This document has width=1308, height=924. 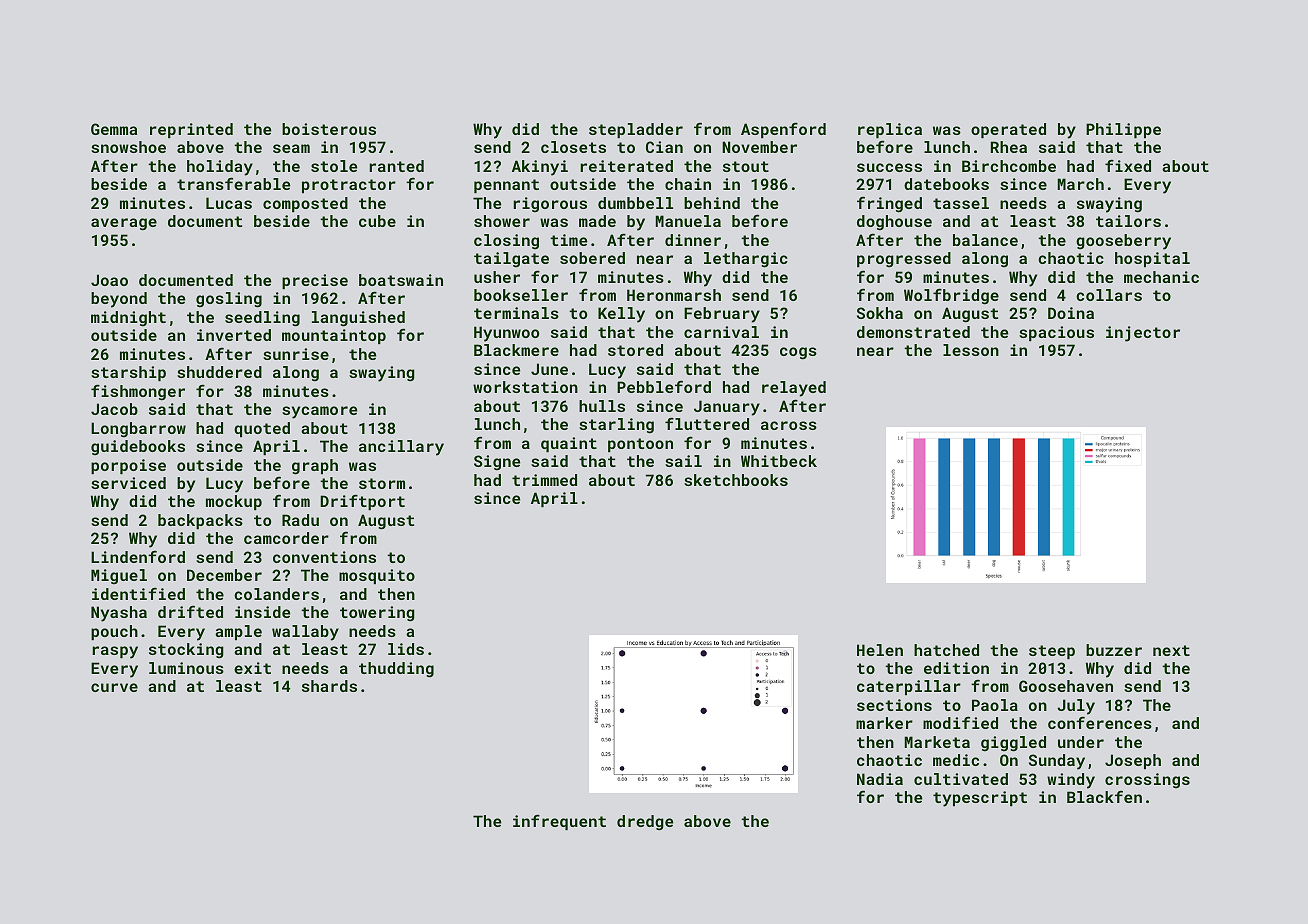 What do you see at coordinates (794, 389) in the document?
I see `relayed` at bounding box center [794, 389].
